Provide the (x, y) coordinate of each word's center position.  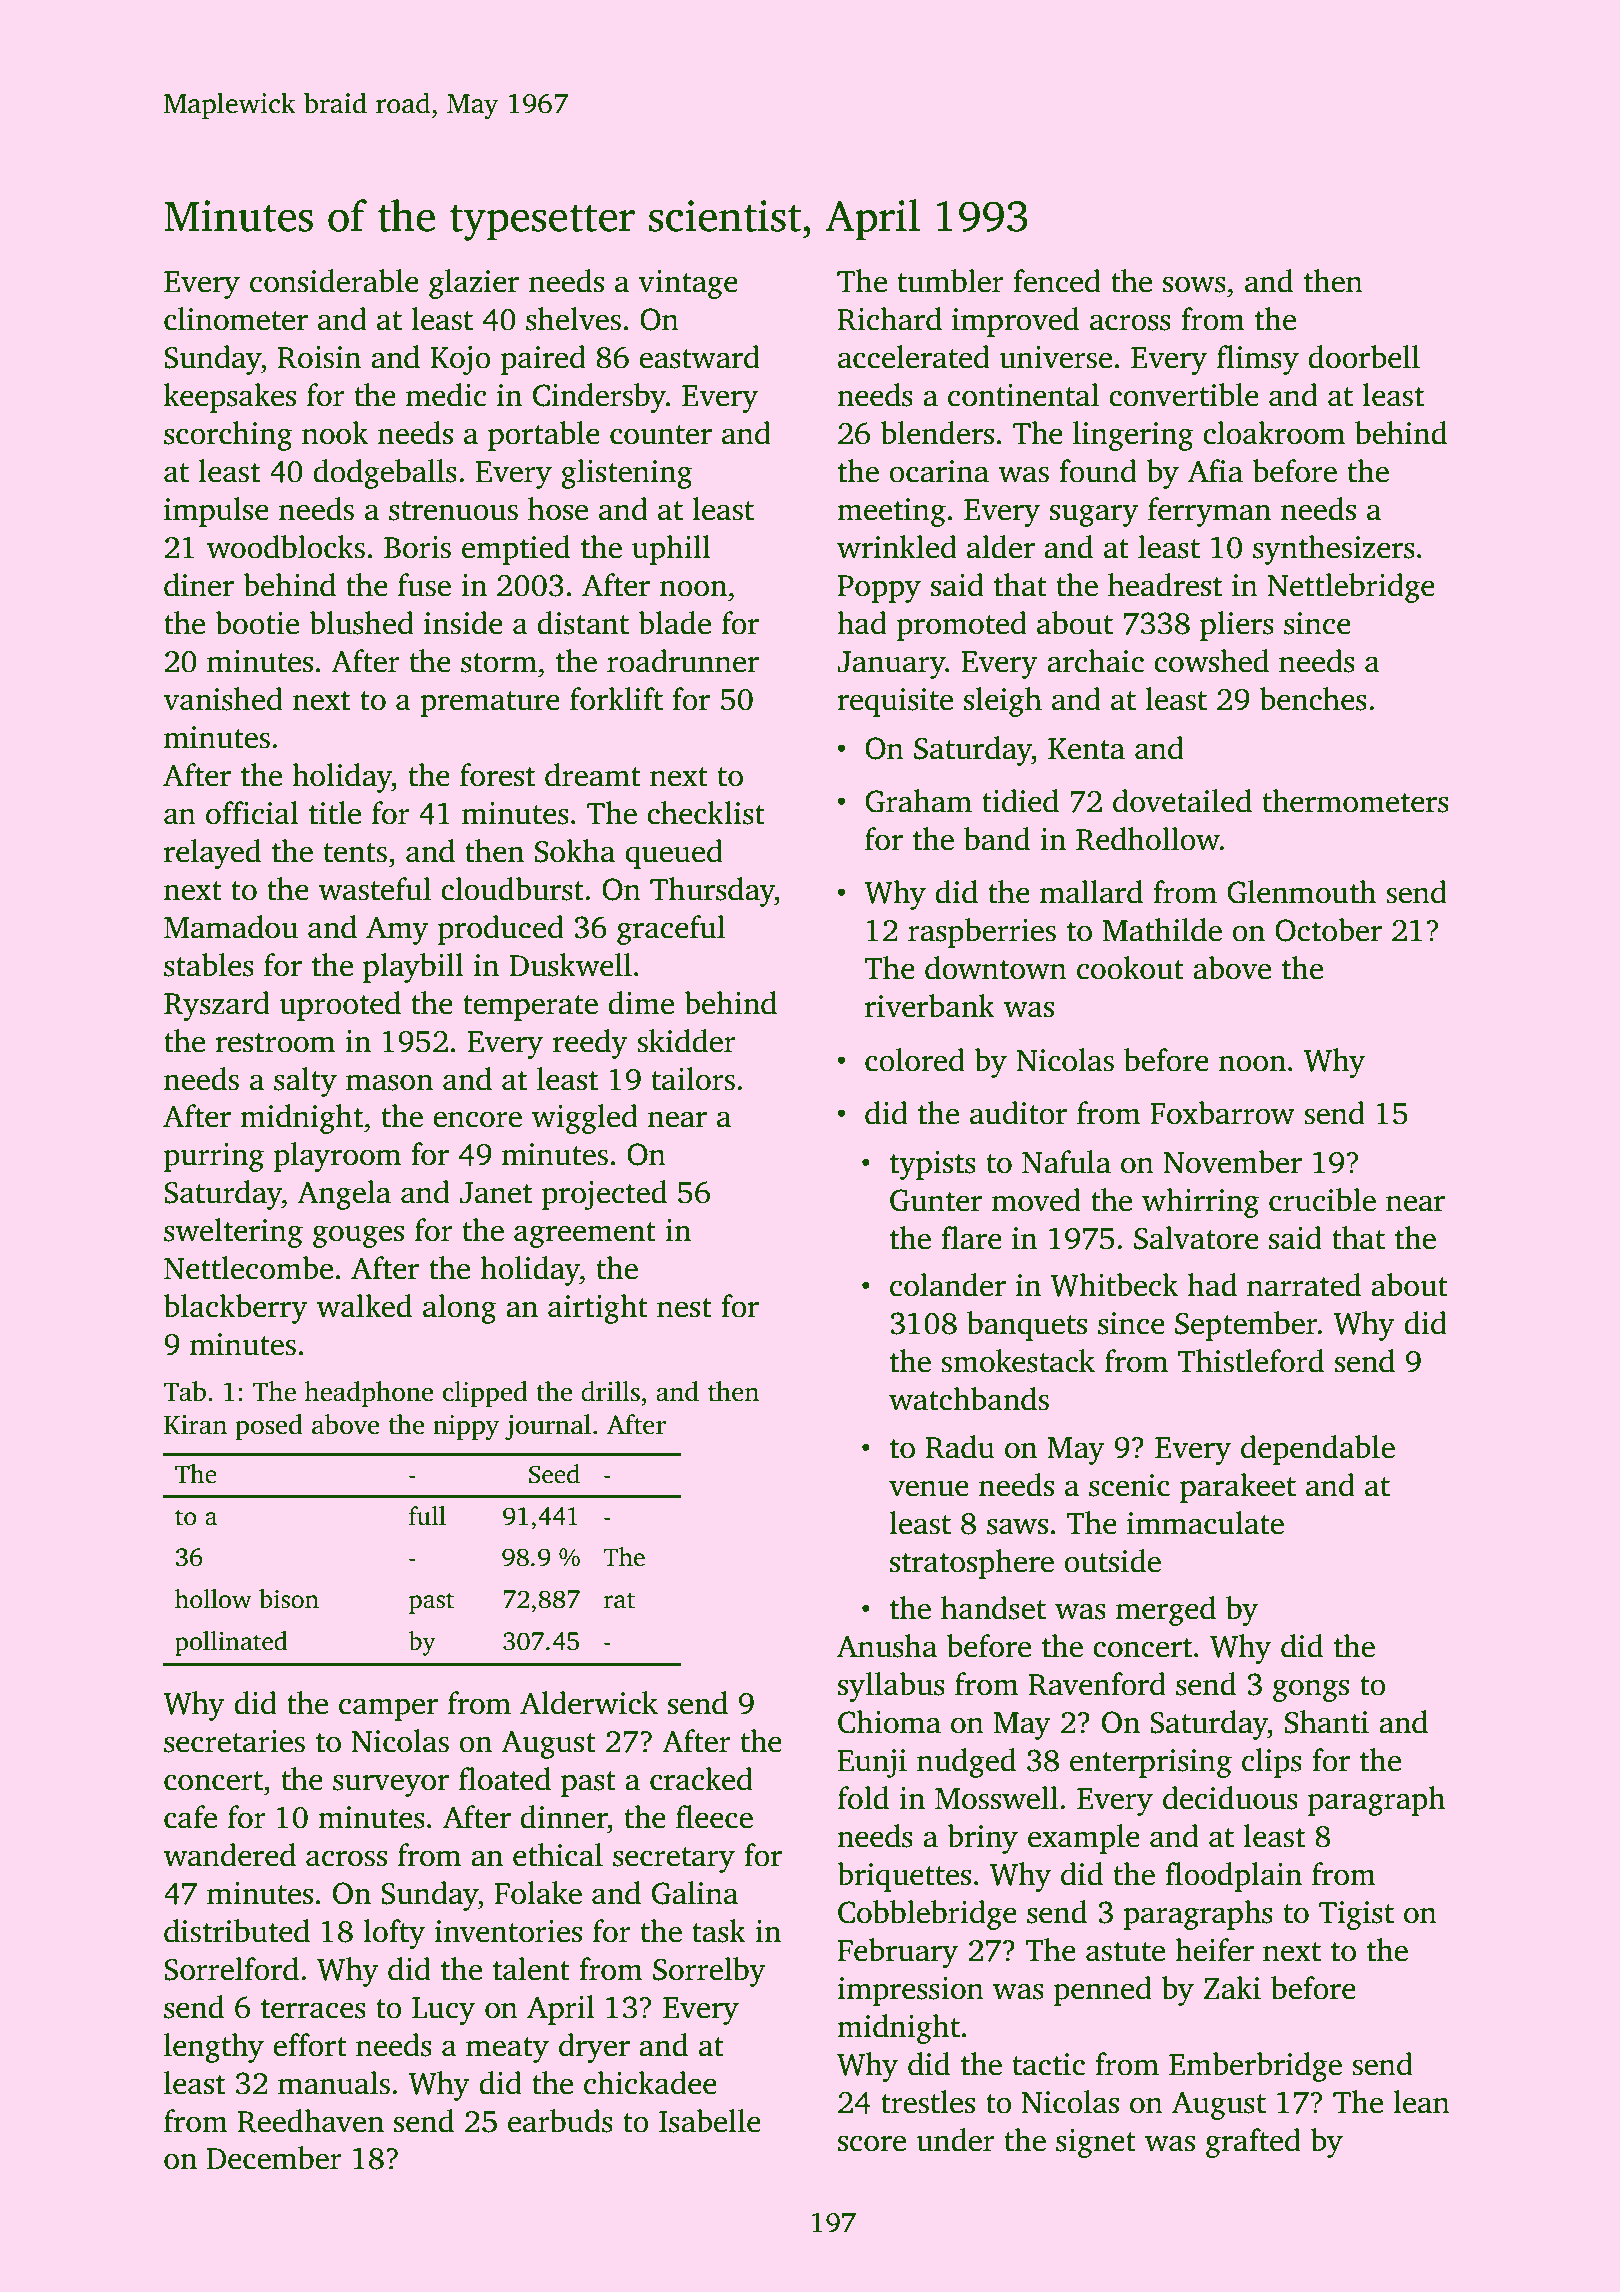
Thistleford (1250, 1361)
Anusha (887, 1646)
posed (269, 1427)
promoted (962, 626)
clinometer (236, 319)
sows (1194, 284)
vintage (688, 284)
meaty (507, 2050)
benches (1313, 699)
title (335, 813)
